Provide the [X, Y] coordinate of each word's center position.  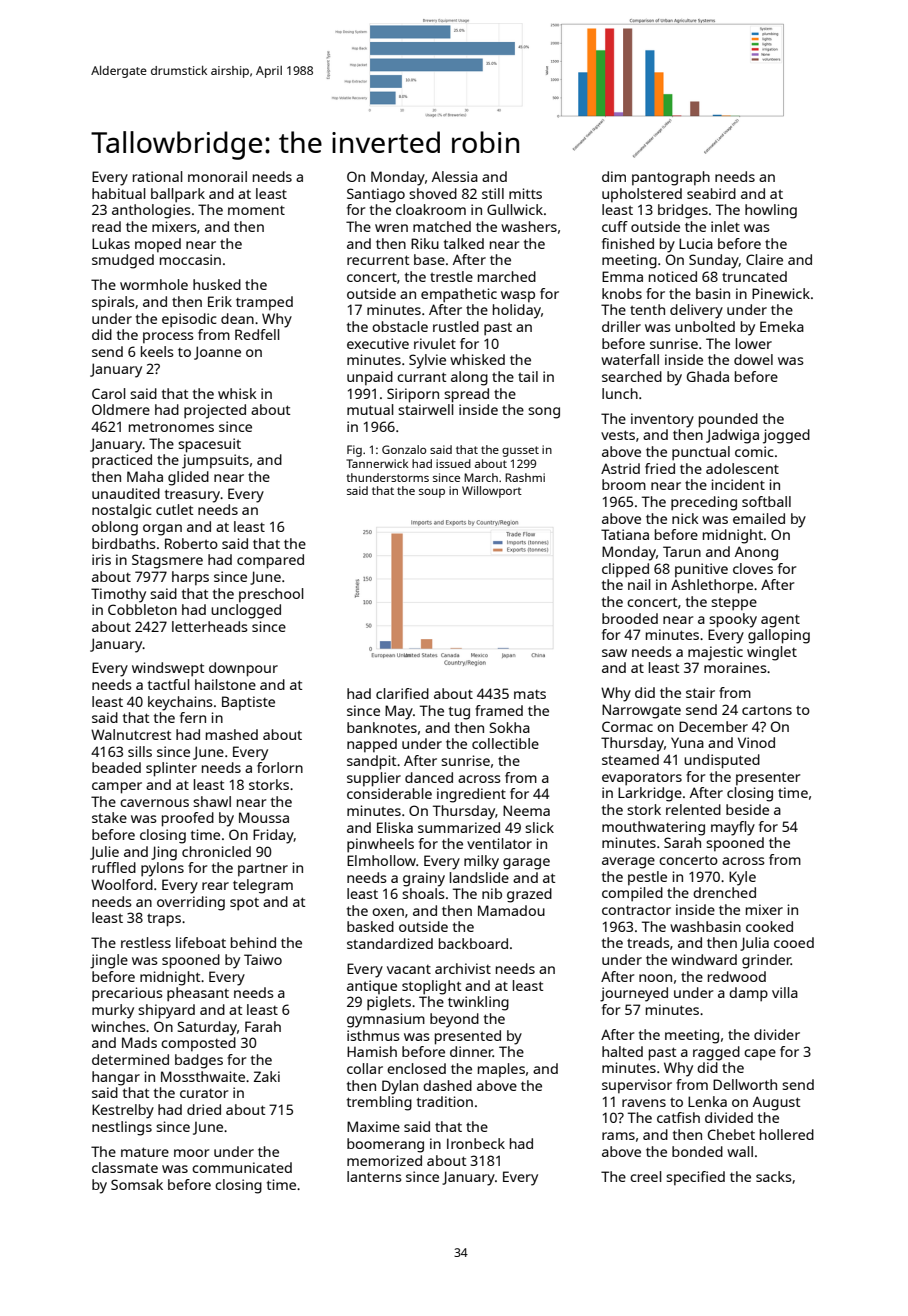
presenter [768, 778]
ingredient [471, 795]
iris [101, 559]
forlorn [280, 767]
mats [530, 694]
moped [158, 245]
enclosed [416, 1068]
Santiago [376, 195]
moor [191, 1153]
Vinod [756, 742]
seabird [711, 193]
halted [622, 1051]
